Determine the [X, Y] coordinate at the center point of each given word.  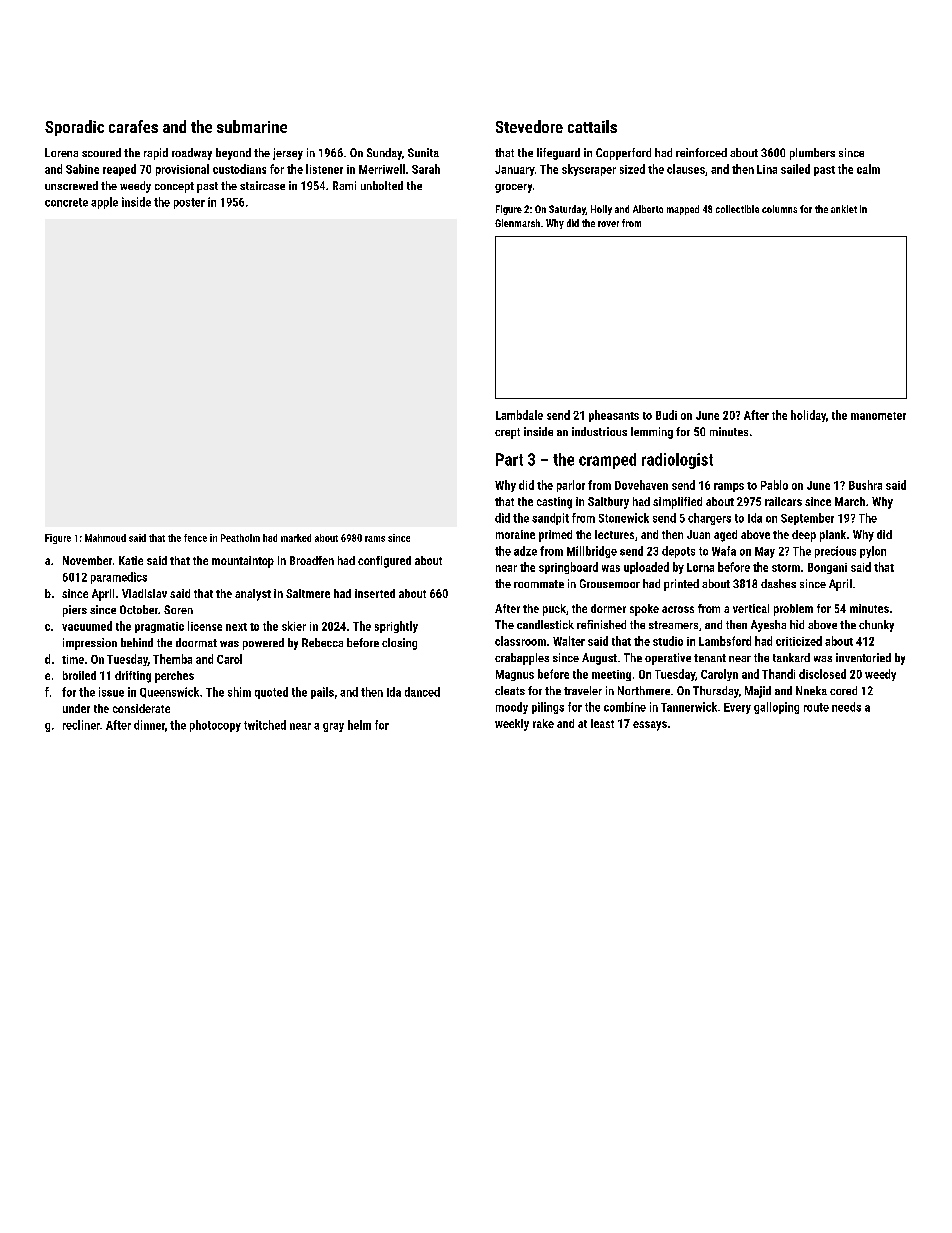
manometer [878, 416]
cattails [592, 126]
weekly [512, 725]
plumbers [812, 154]
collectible [737, 209]
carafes [133, 126]
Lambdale [519, 415]
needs [846, 707]
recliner [81, 725]
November [87, 560]
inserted [375, 593]
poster [189, 203]
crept [507, 433]
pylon [873, 552]
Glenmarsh [517, 223]
